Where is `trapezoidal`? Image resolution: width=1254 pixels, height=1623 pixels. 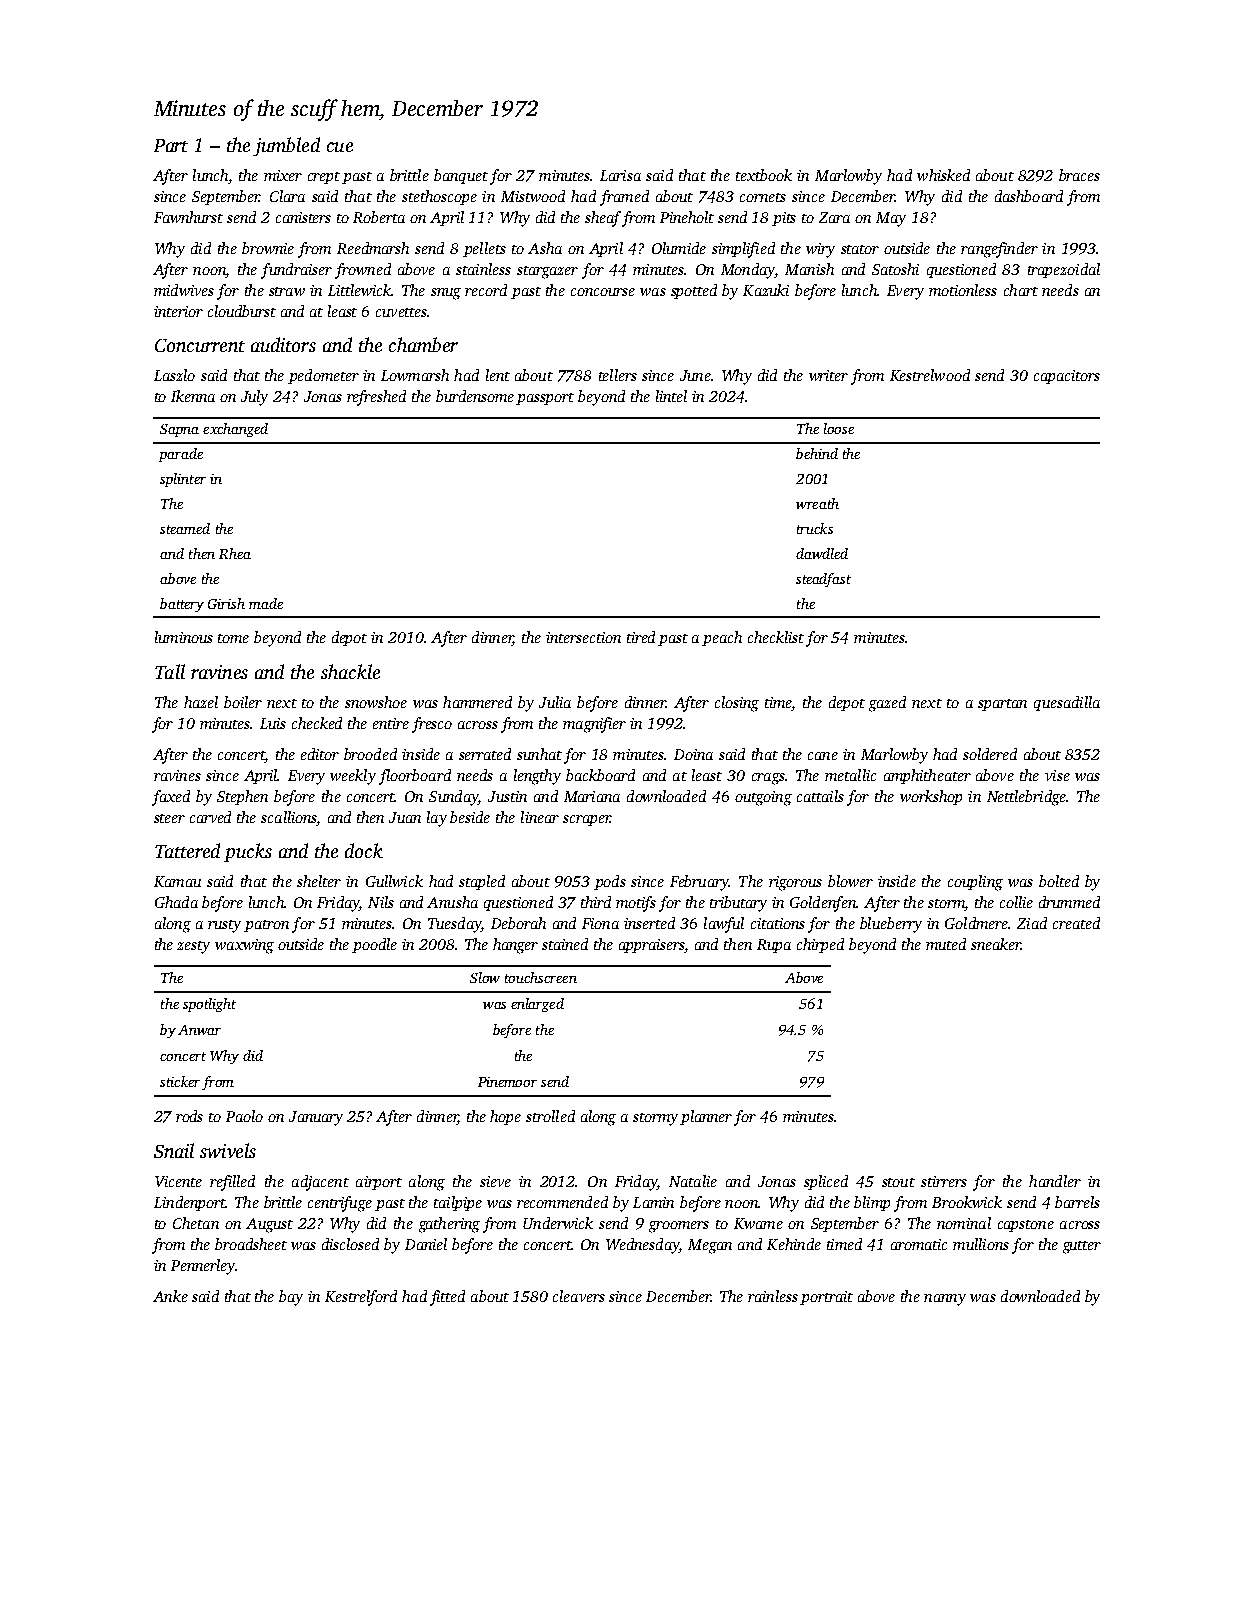
trapezoidal is located at coordinates (1064, 270).
